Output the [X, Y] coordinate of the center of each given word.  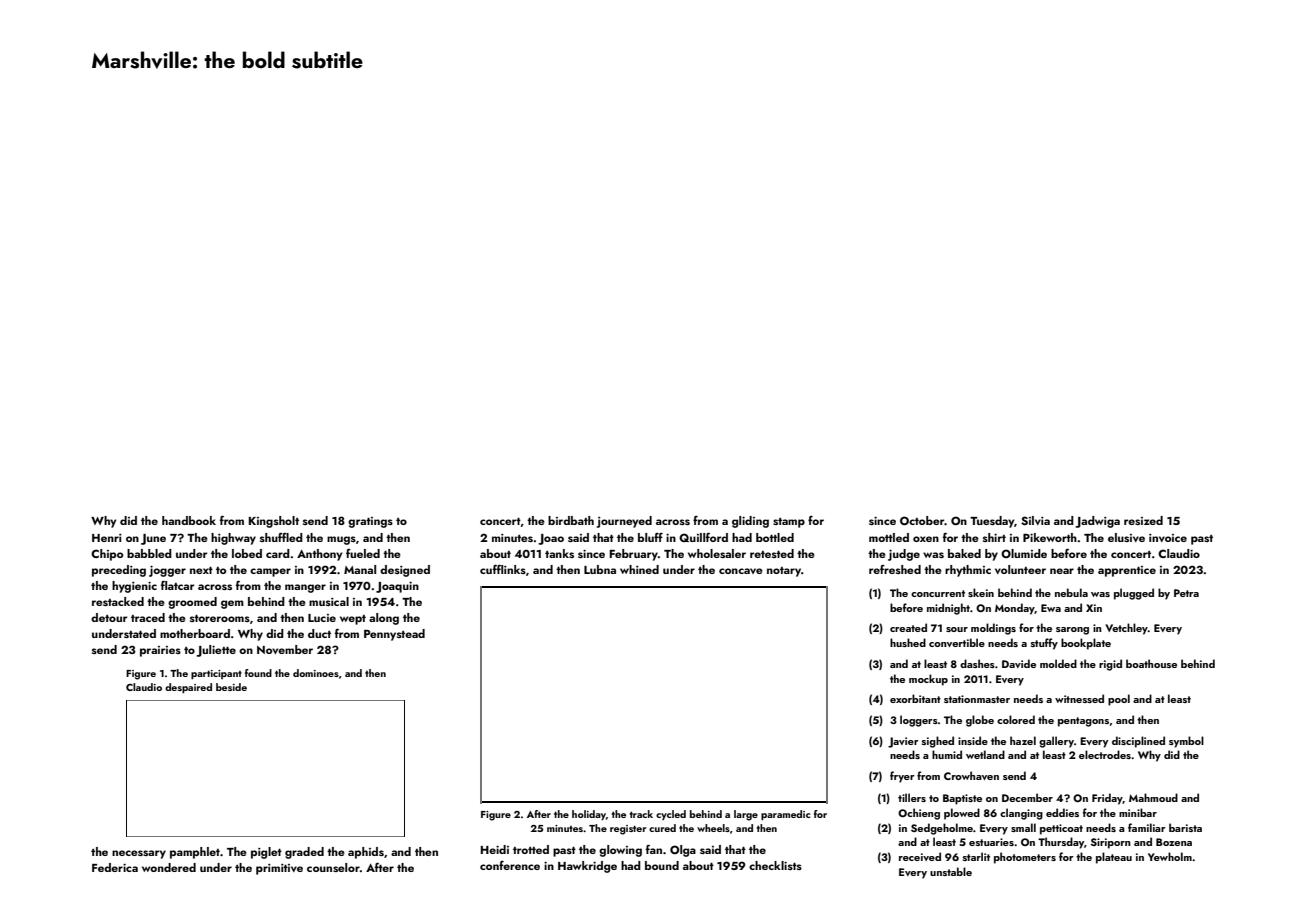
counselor [333, 867]
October [922, 521]
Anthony [319, 555]
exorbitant [915, 698]
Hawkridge [587, 867]
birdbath [571, 520]
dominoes [316, 673]
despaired [188, 688]
